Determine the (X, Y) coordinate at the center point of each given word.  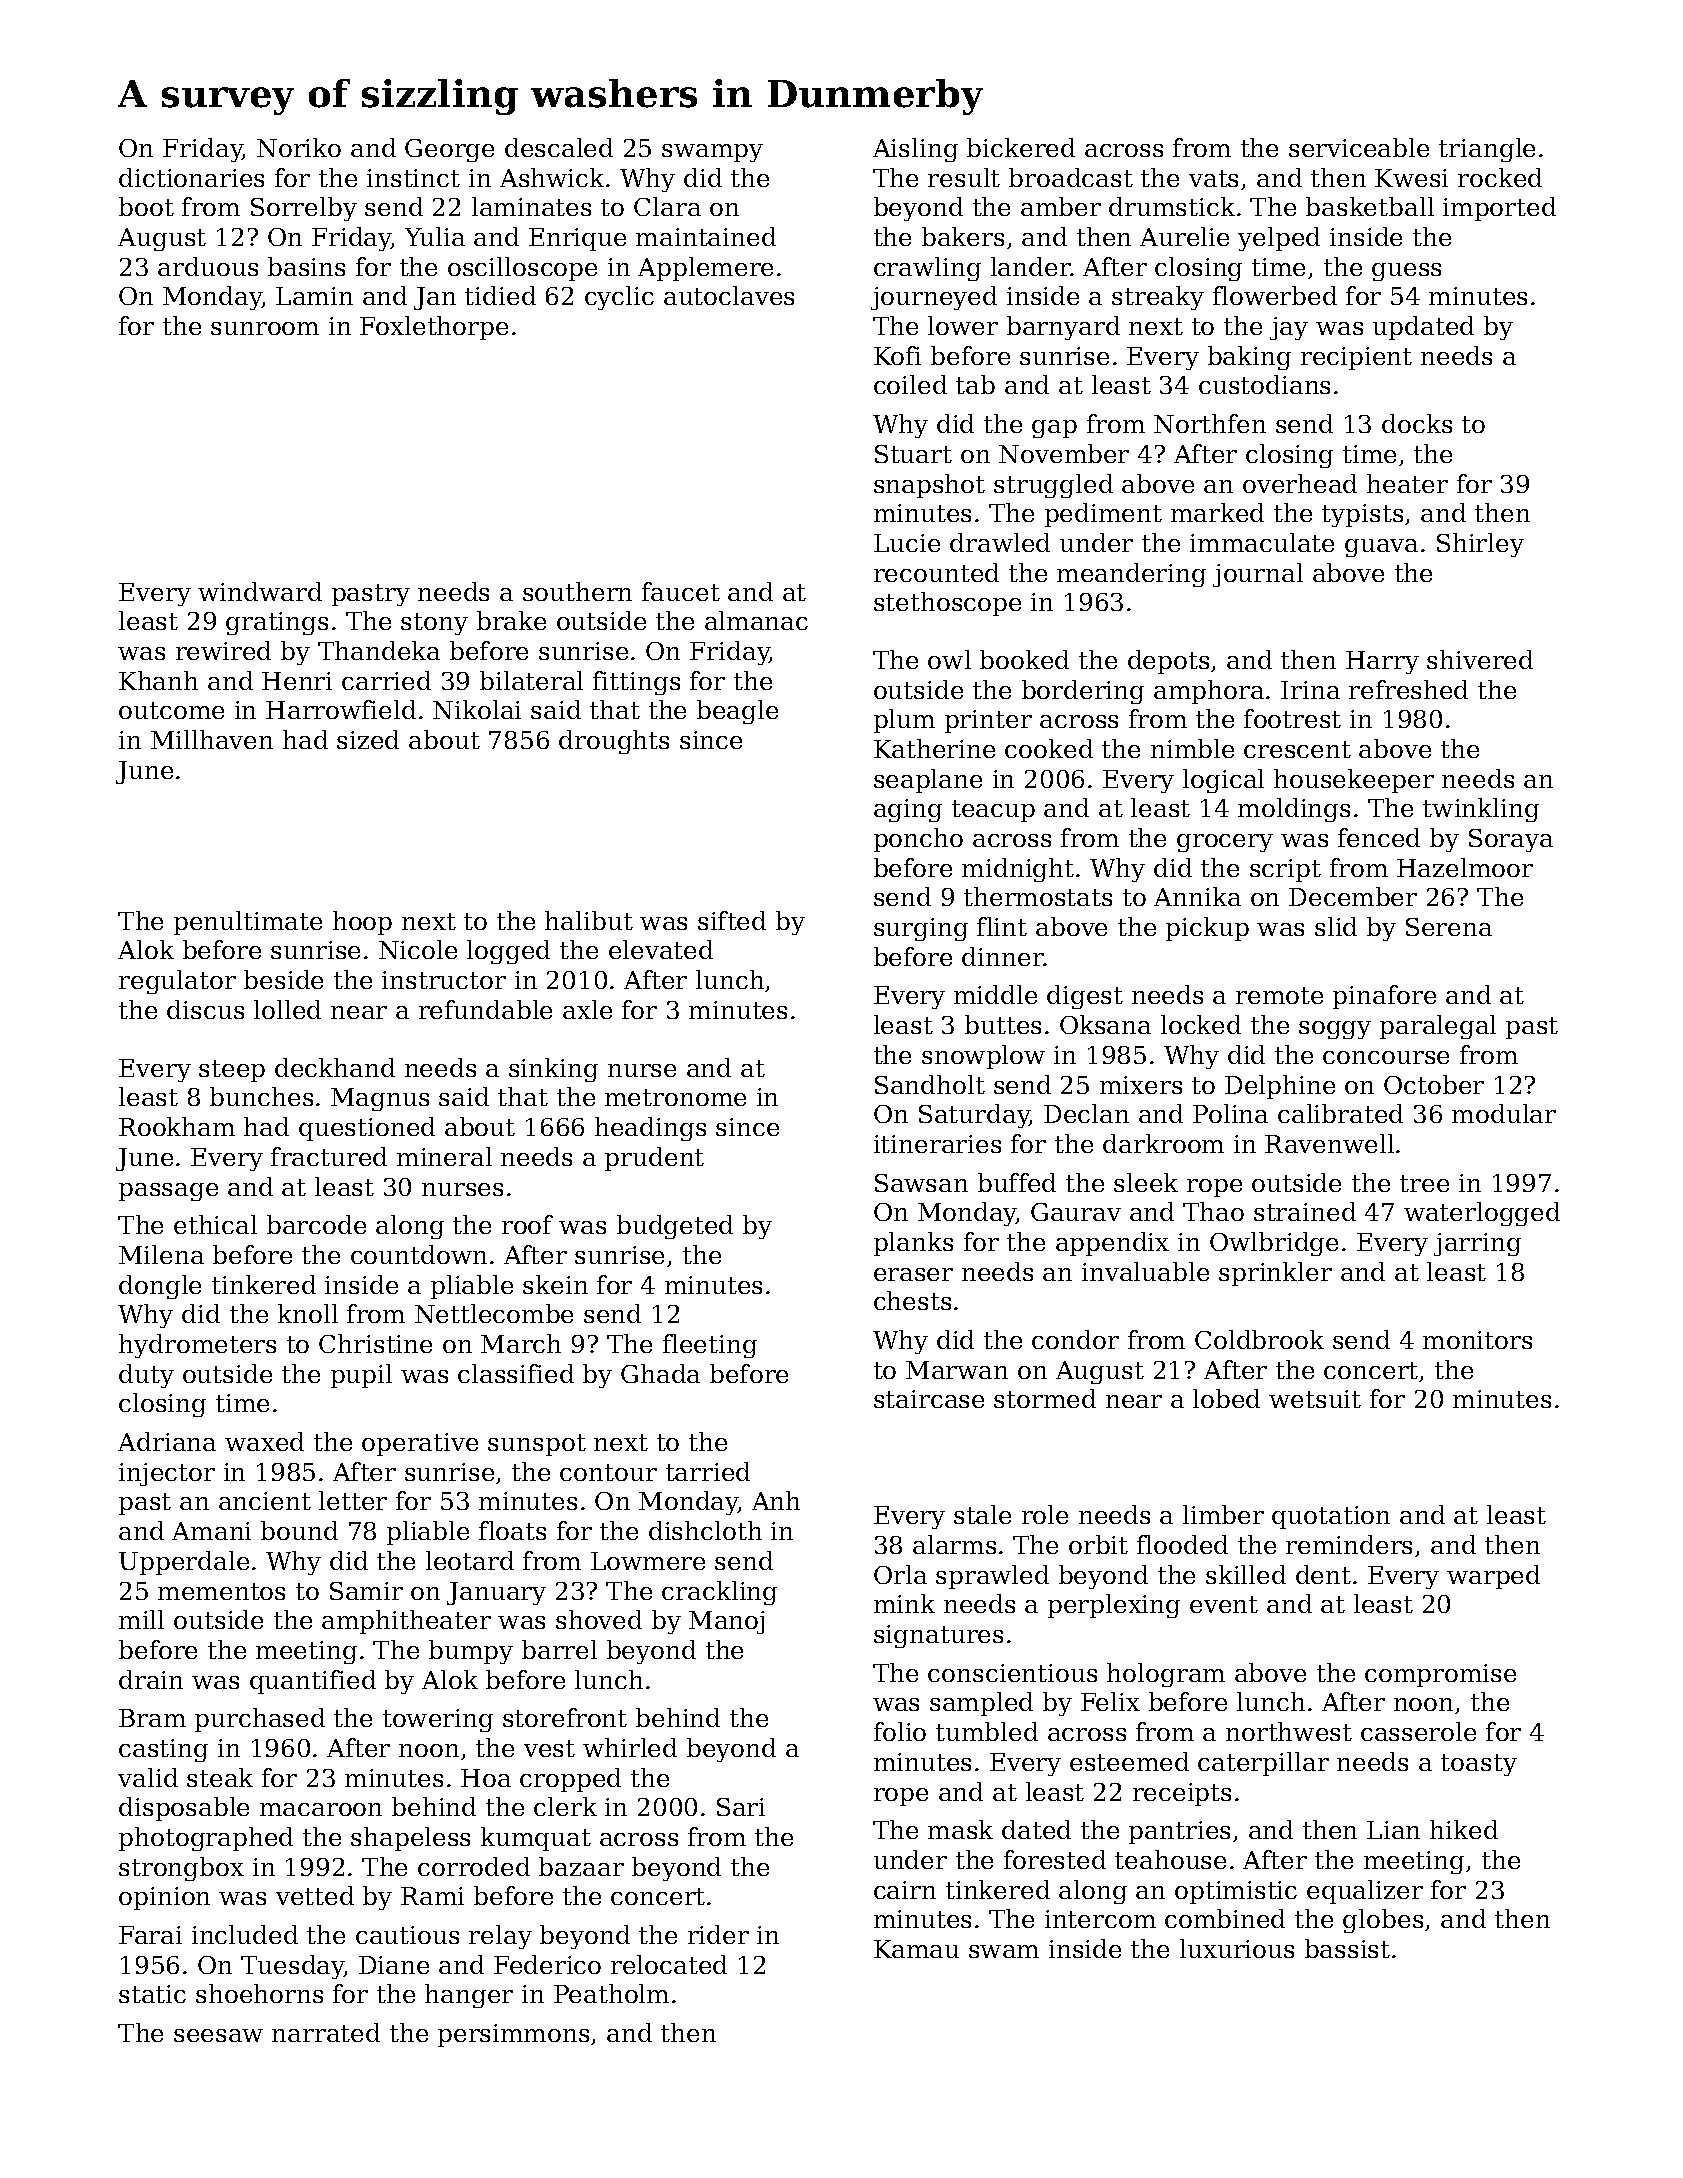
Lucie (907, 543)
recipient (1356, 358)
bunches (261, 1096)
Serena (1449, 927)
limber (1223, 1514)
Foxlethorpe (434, 328)
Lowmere (648, 1561)
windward (260, 591)
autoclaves (729, 295)
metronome (675, 1097)
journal (1258, 575)
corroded (474, 1866)
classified (516, 1373)
